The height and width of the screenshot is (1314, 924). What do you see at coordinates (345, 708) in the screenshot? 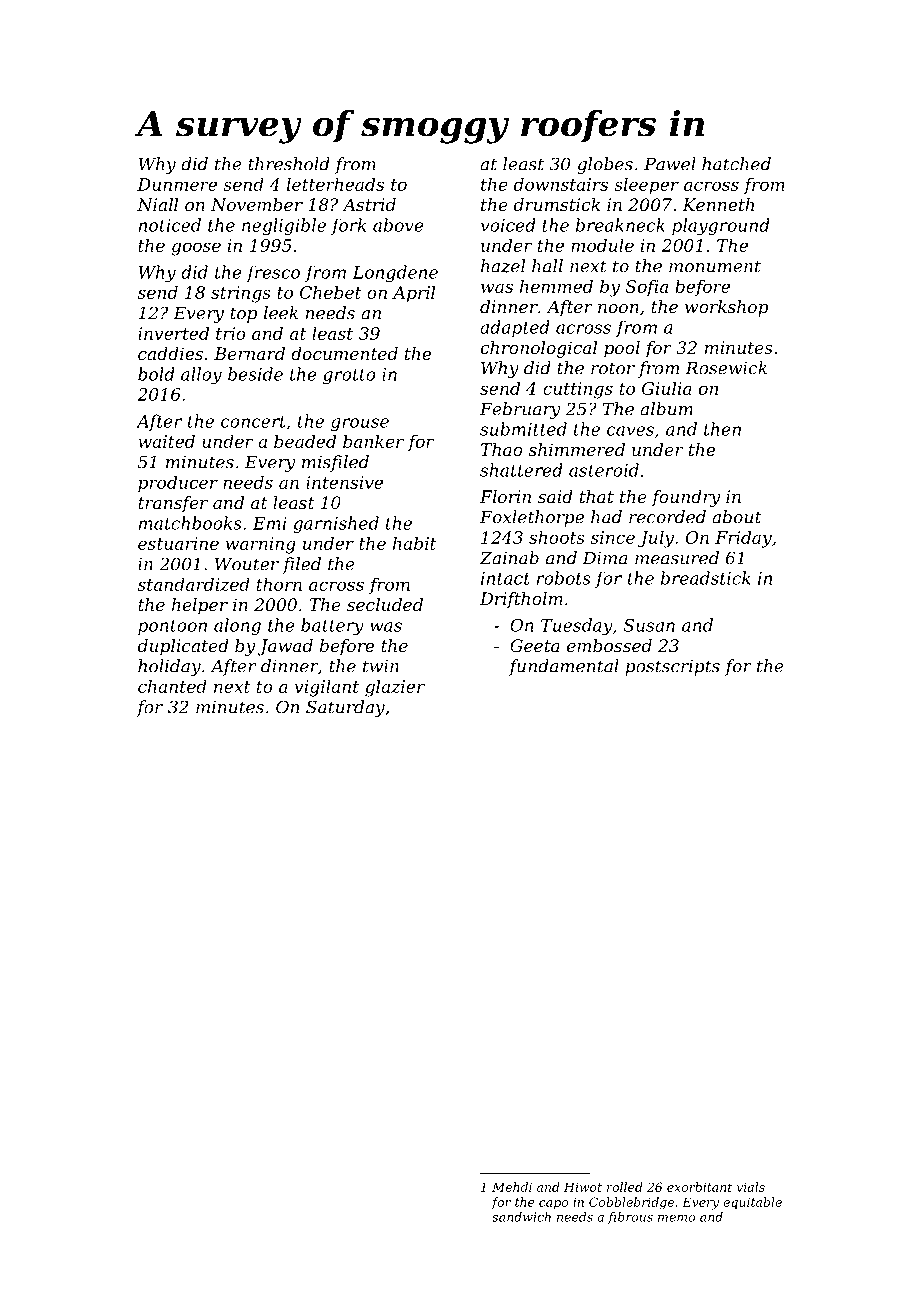
I see `Saturday` at bounding box center [345, 708].
